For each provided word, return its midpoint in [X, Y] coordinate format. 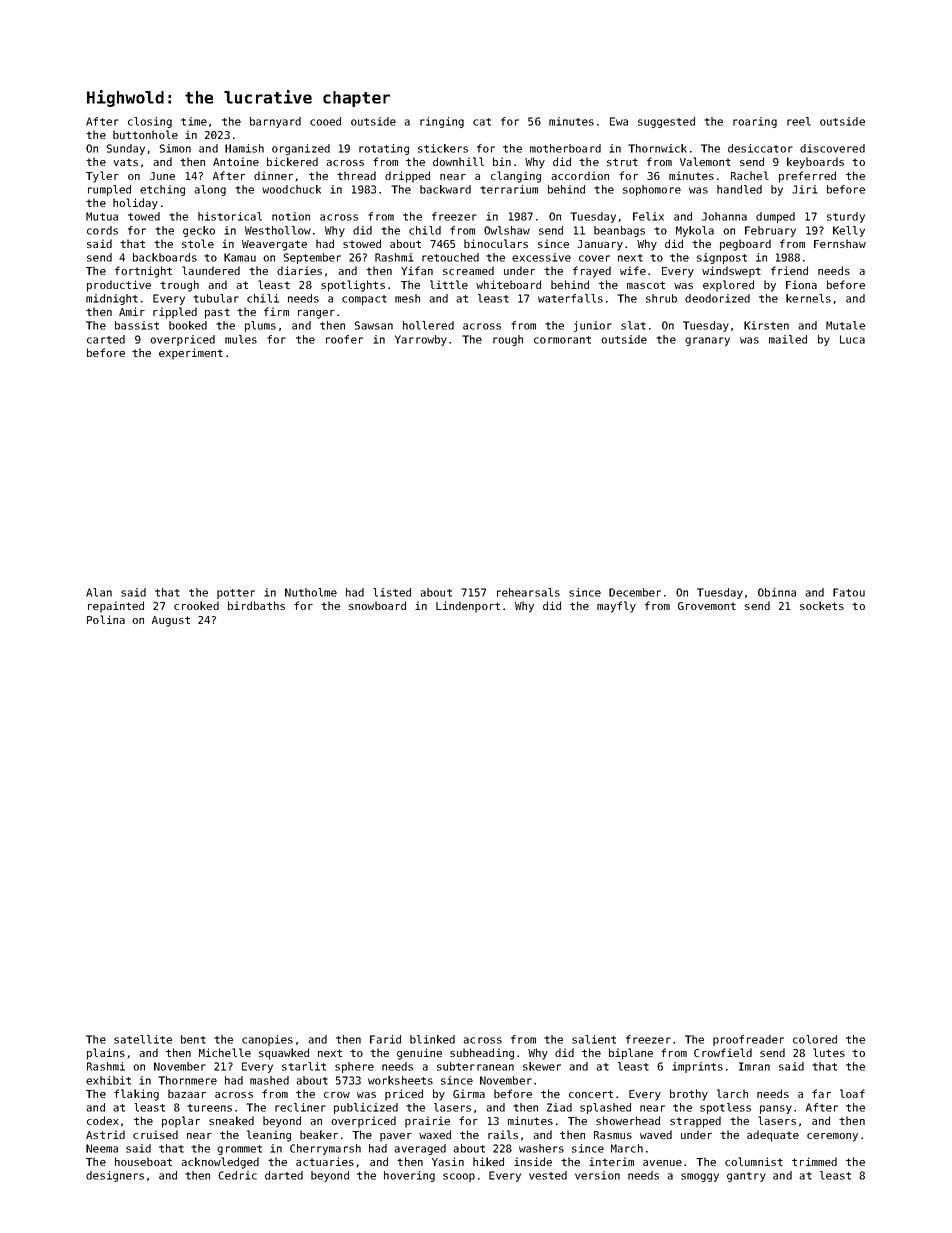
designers [115, 1176]
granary [707, 341]
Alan [99, 592]
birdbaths [256, 605]
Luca [852, 339]
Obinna [777, 592]
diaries [299, 270]
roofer [344, 339]
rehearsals [528, 592]
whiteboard [508, 284]
